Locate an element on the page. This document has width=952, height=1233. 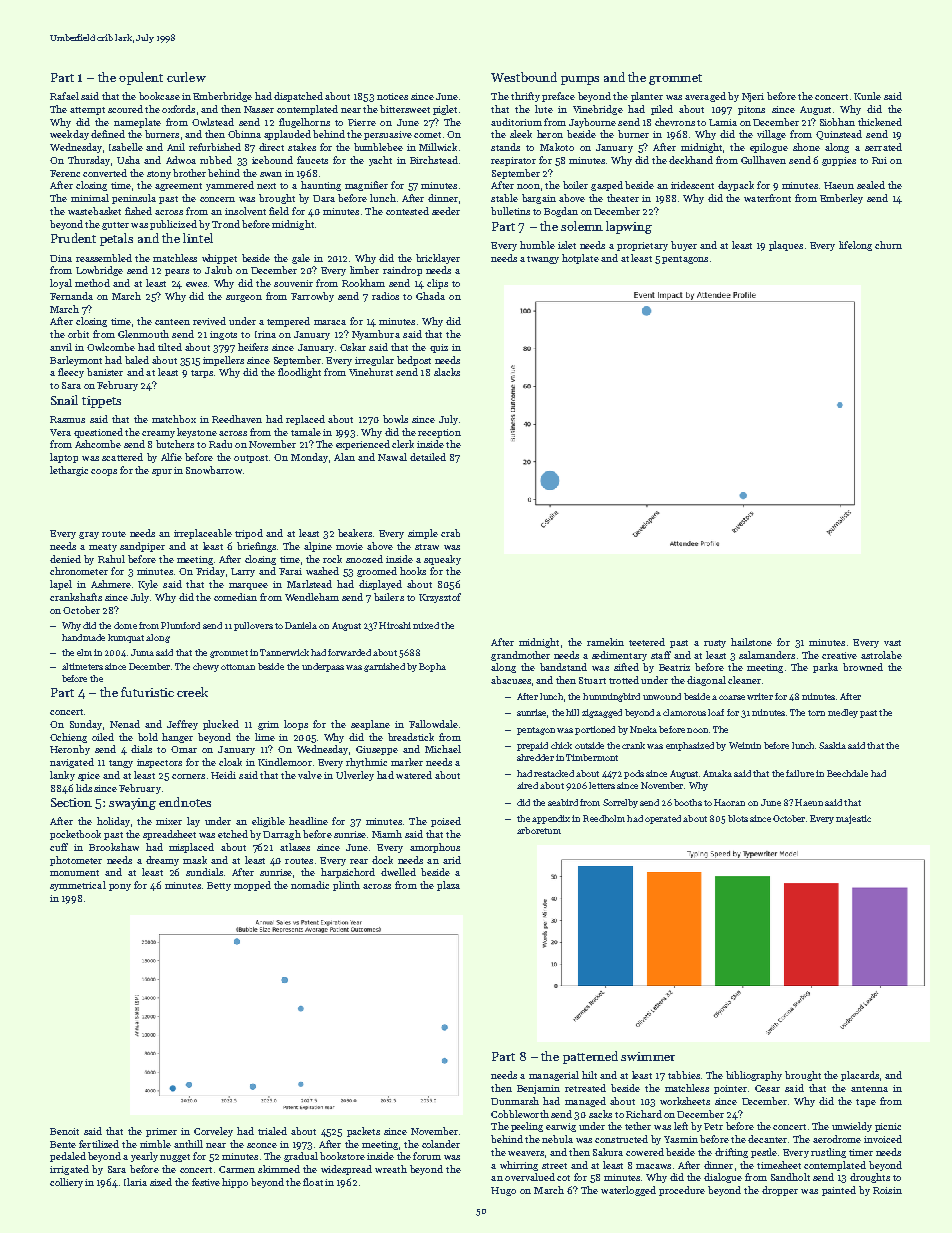
waterfront is located at coordinates (767, 198).
